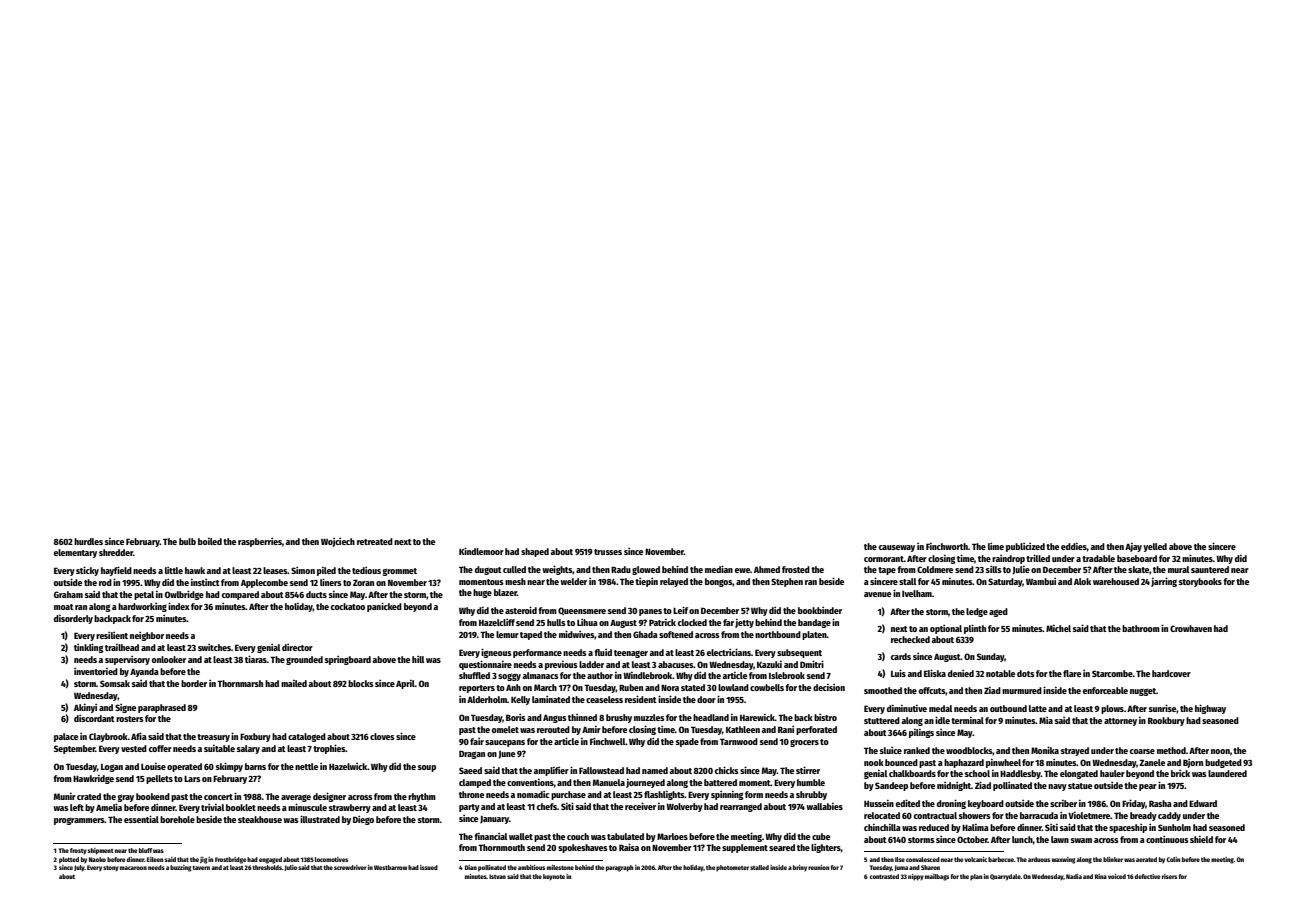 Image resolution: width=1308 pixels, height=924 pixels. I want to click on July, so click(79, 868).
